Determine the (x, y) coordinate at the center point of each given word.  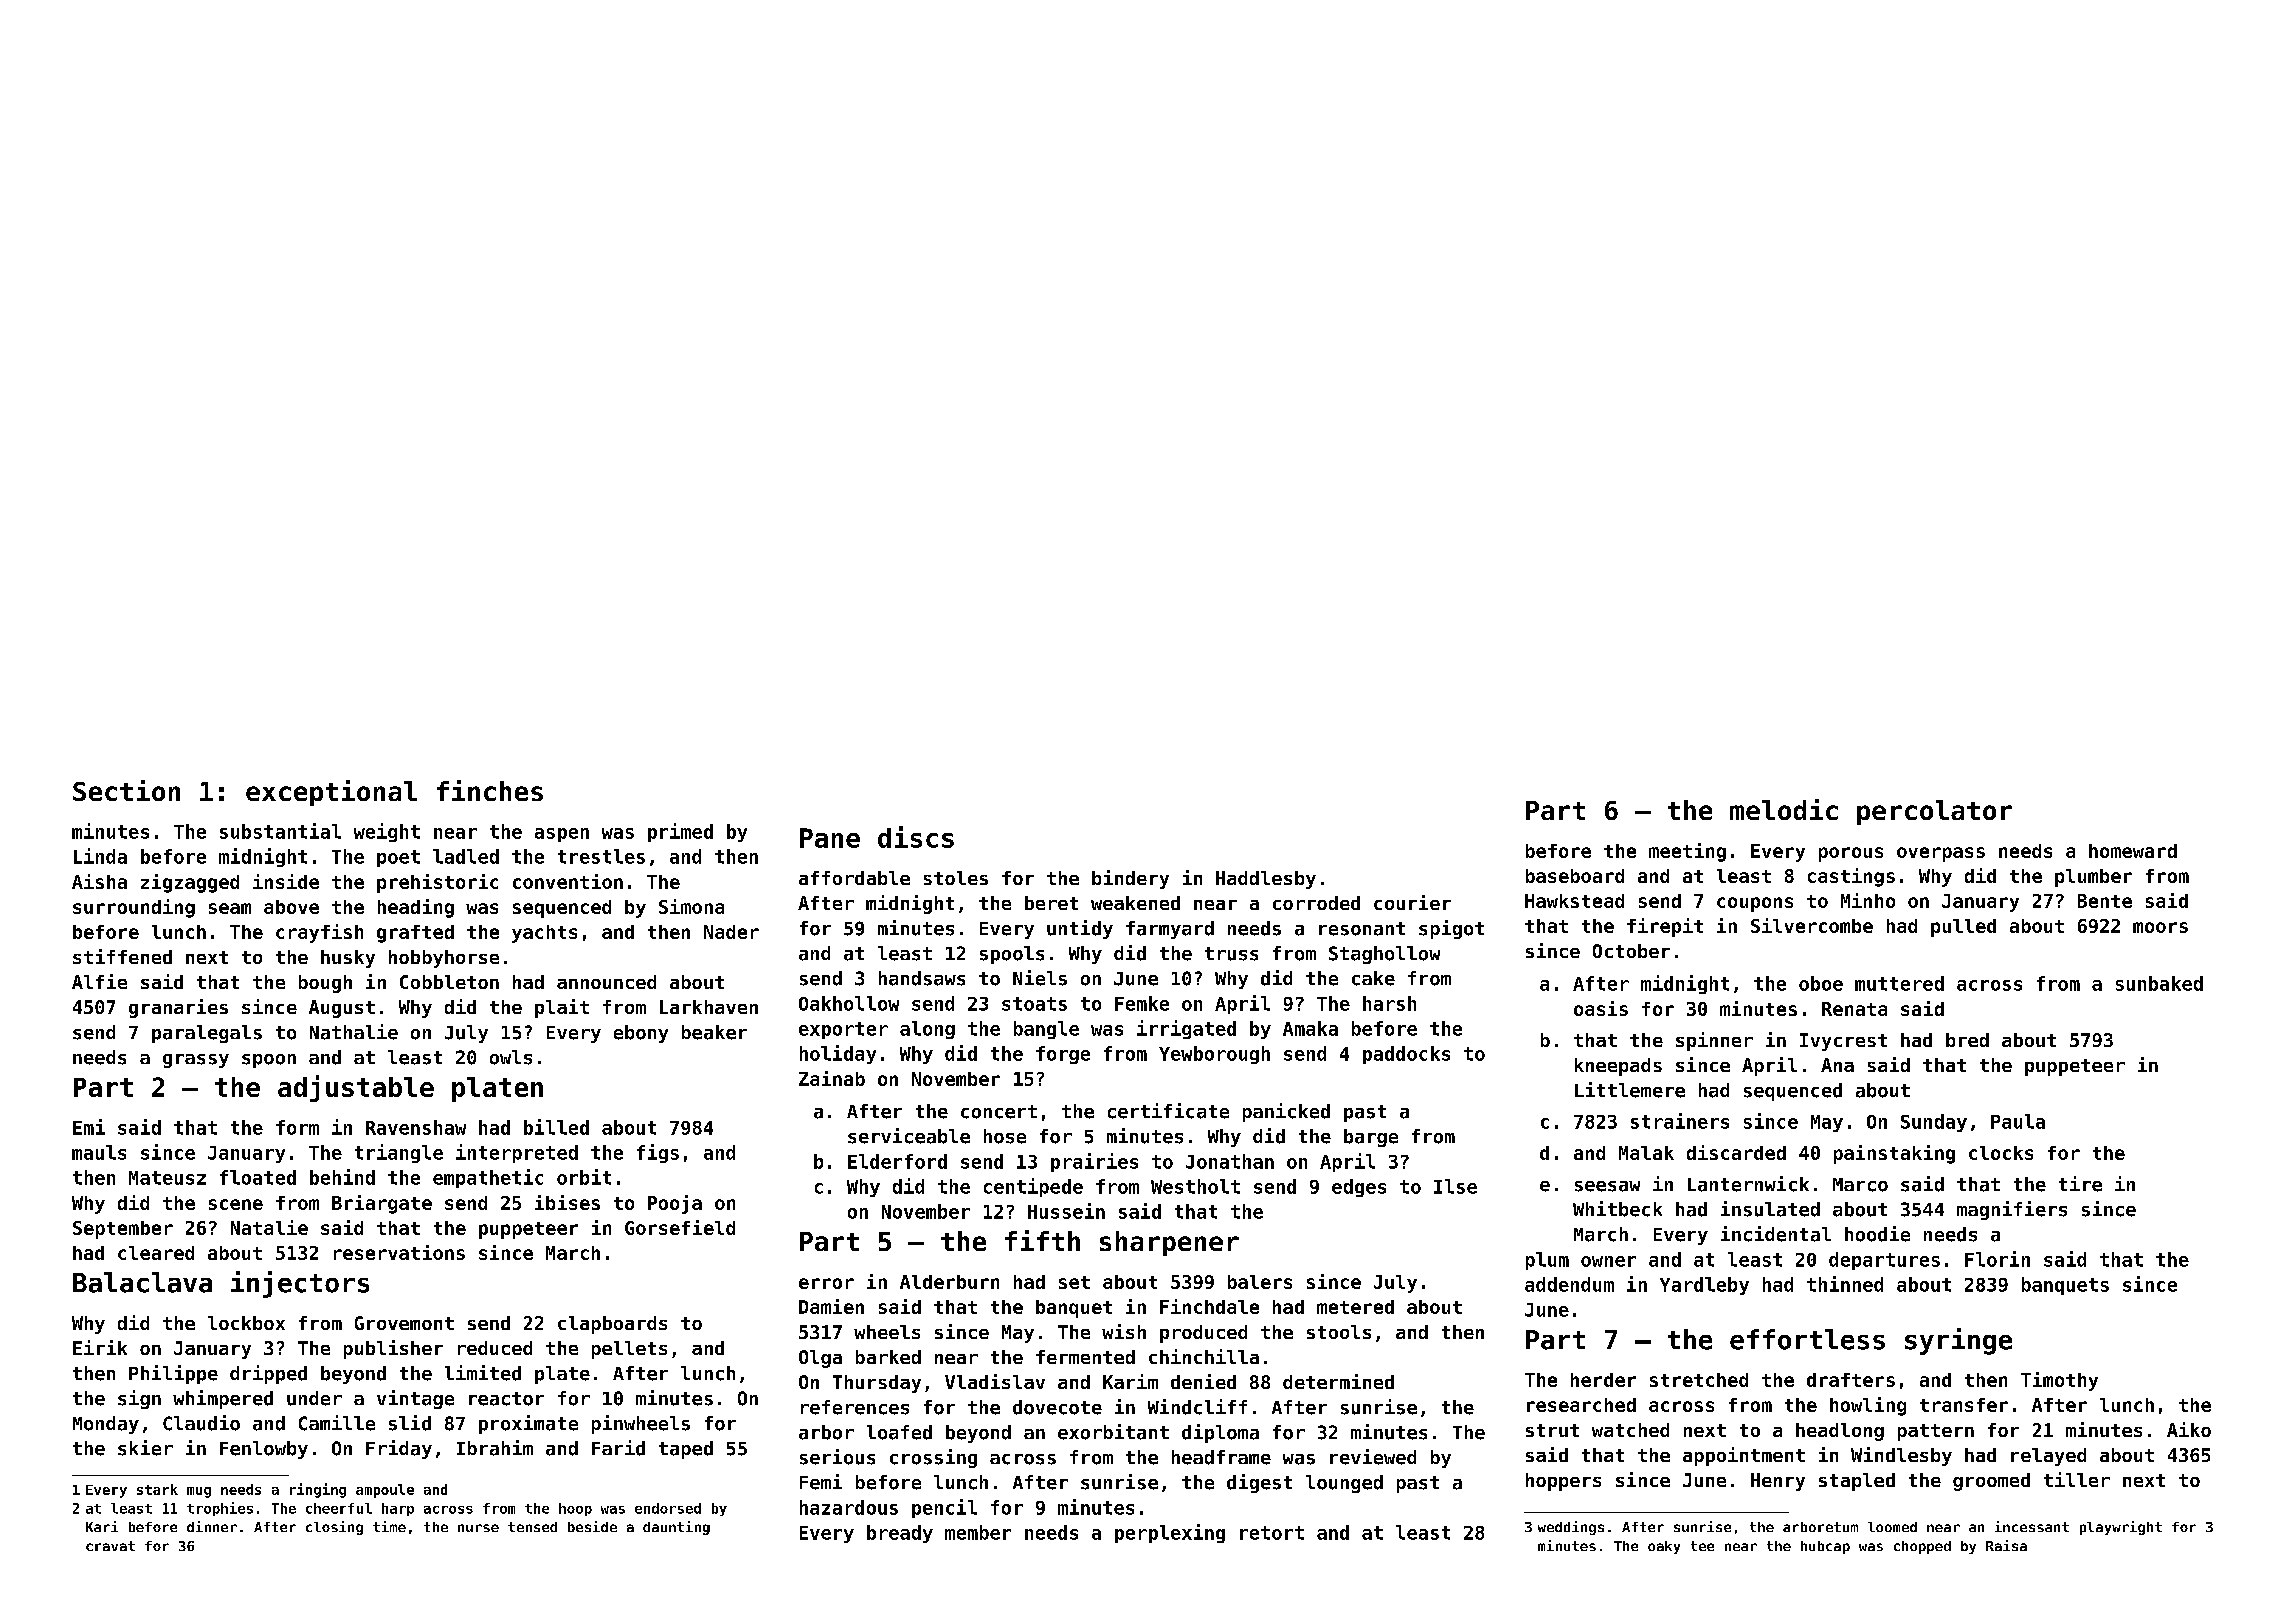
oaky (1664, 1547)
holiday (838, 1054)
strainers (1680, 1121)
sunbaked (2159, 983)
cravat (110, 1546)
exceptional (331, 793)
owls (511, 1057)
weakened (1135, 903)
